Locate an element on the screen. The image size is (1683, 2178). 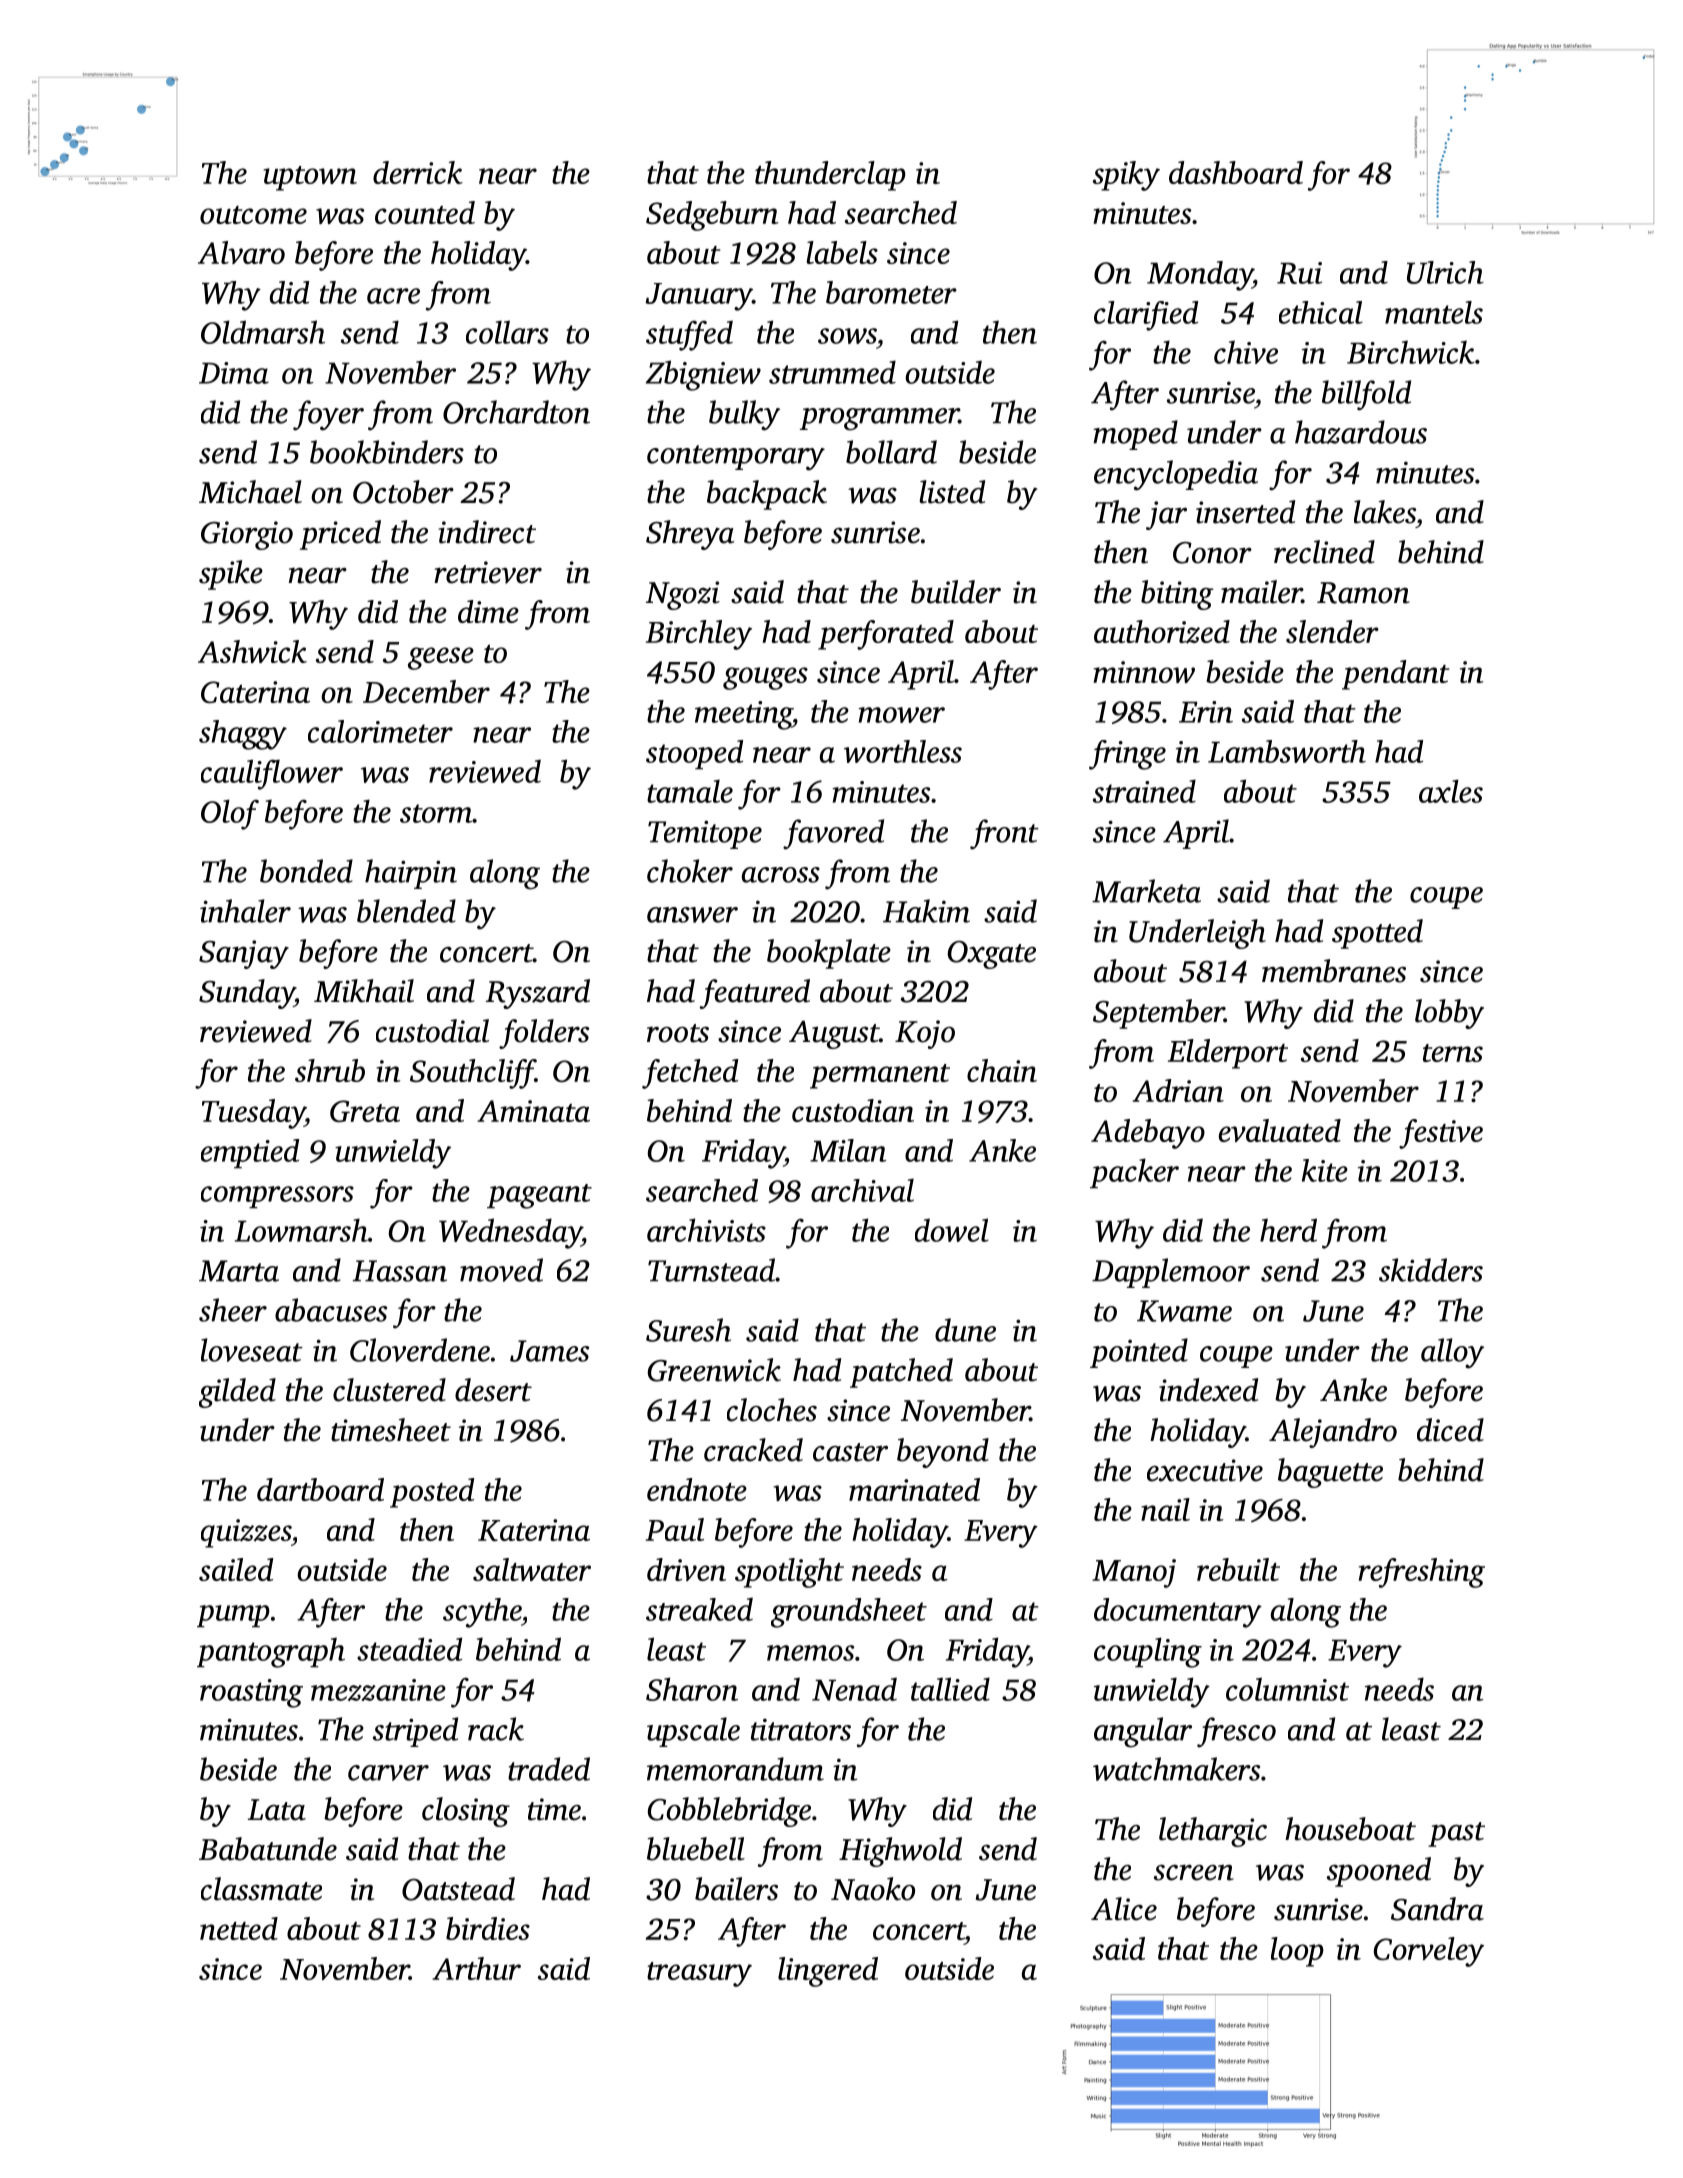
spiky is located at coordinates (1126, 176).
